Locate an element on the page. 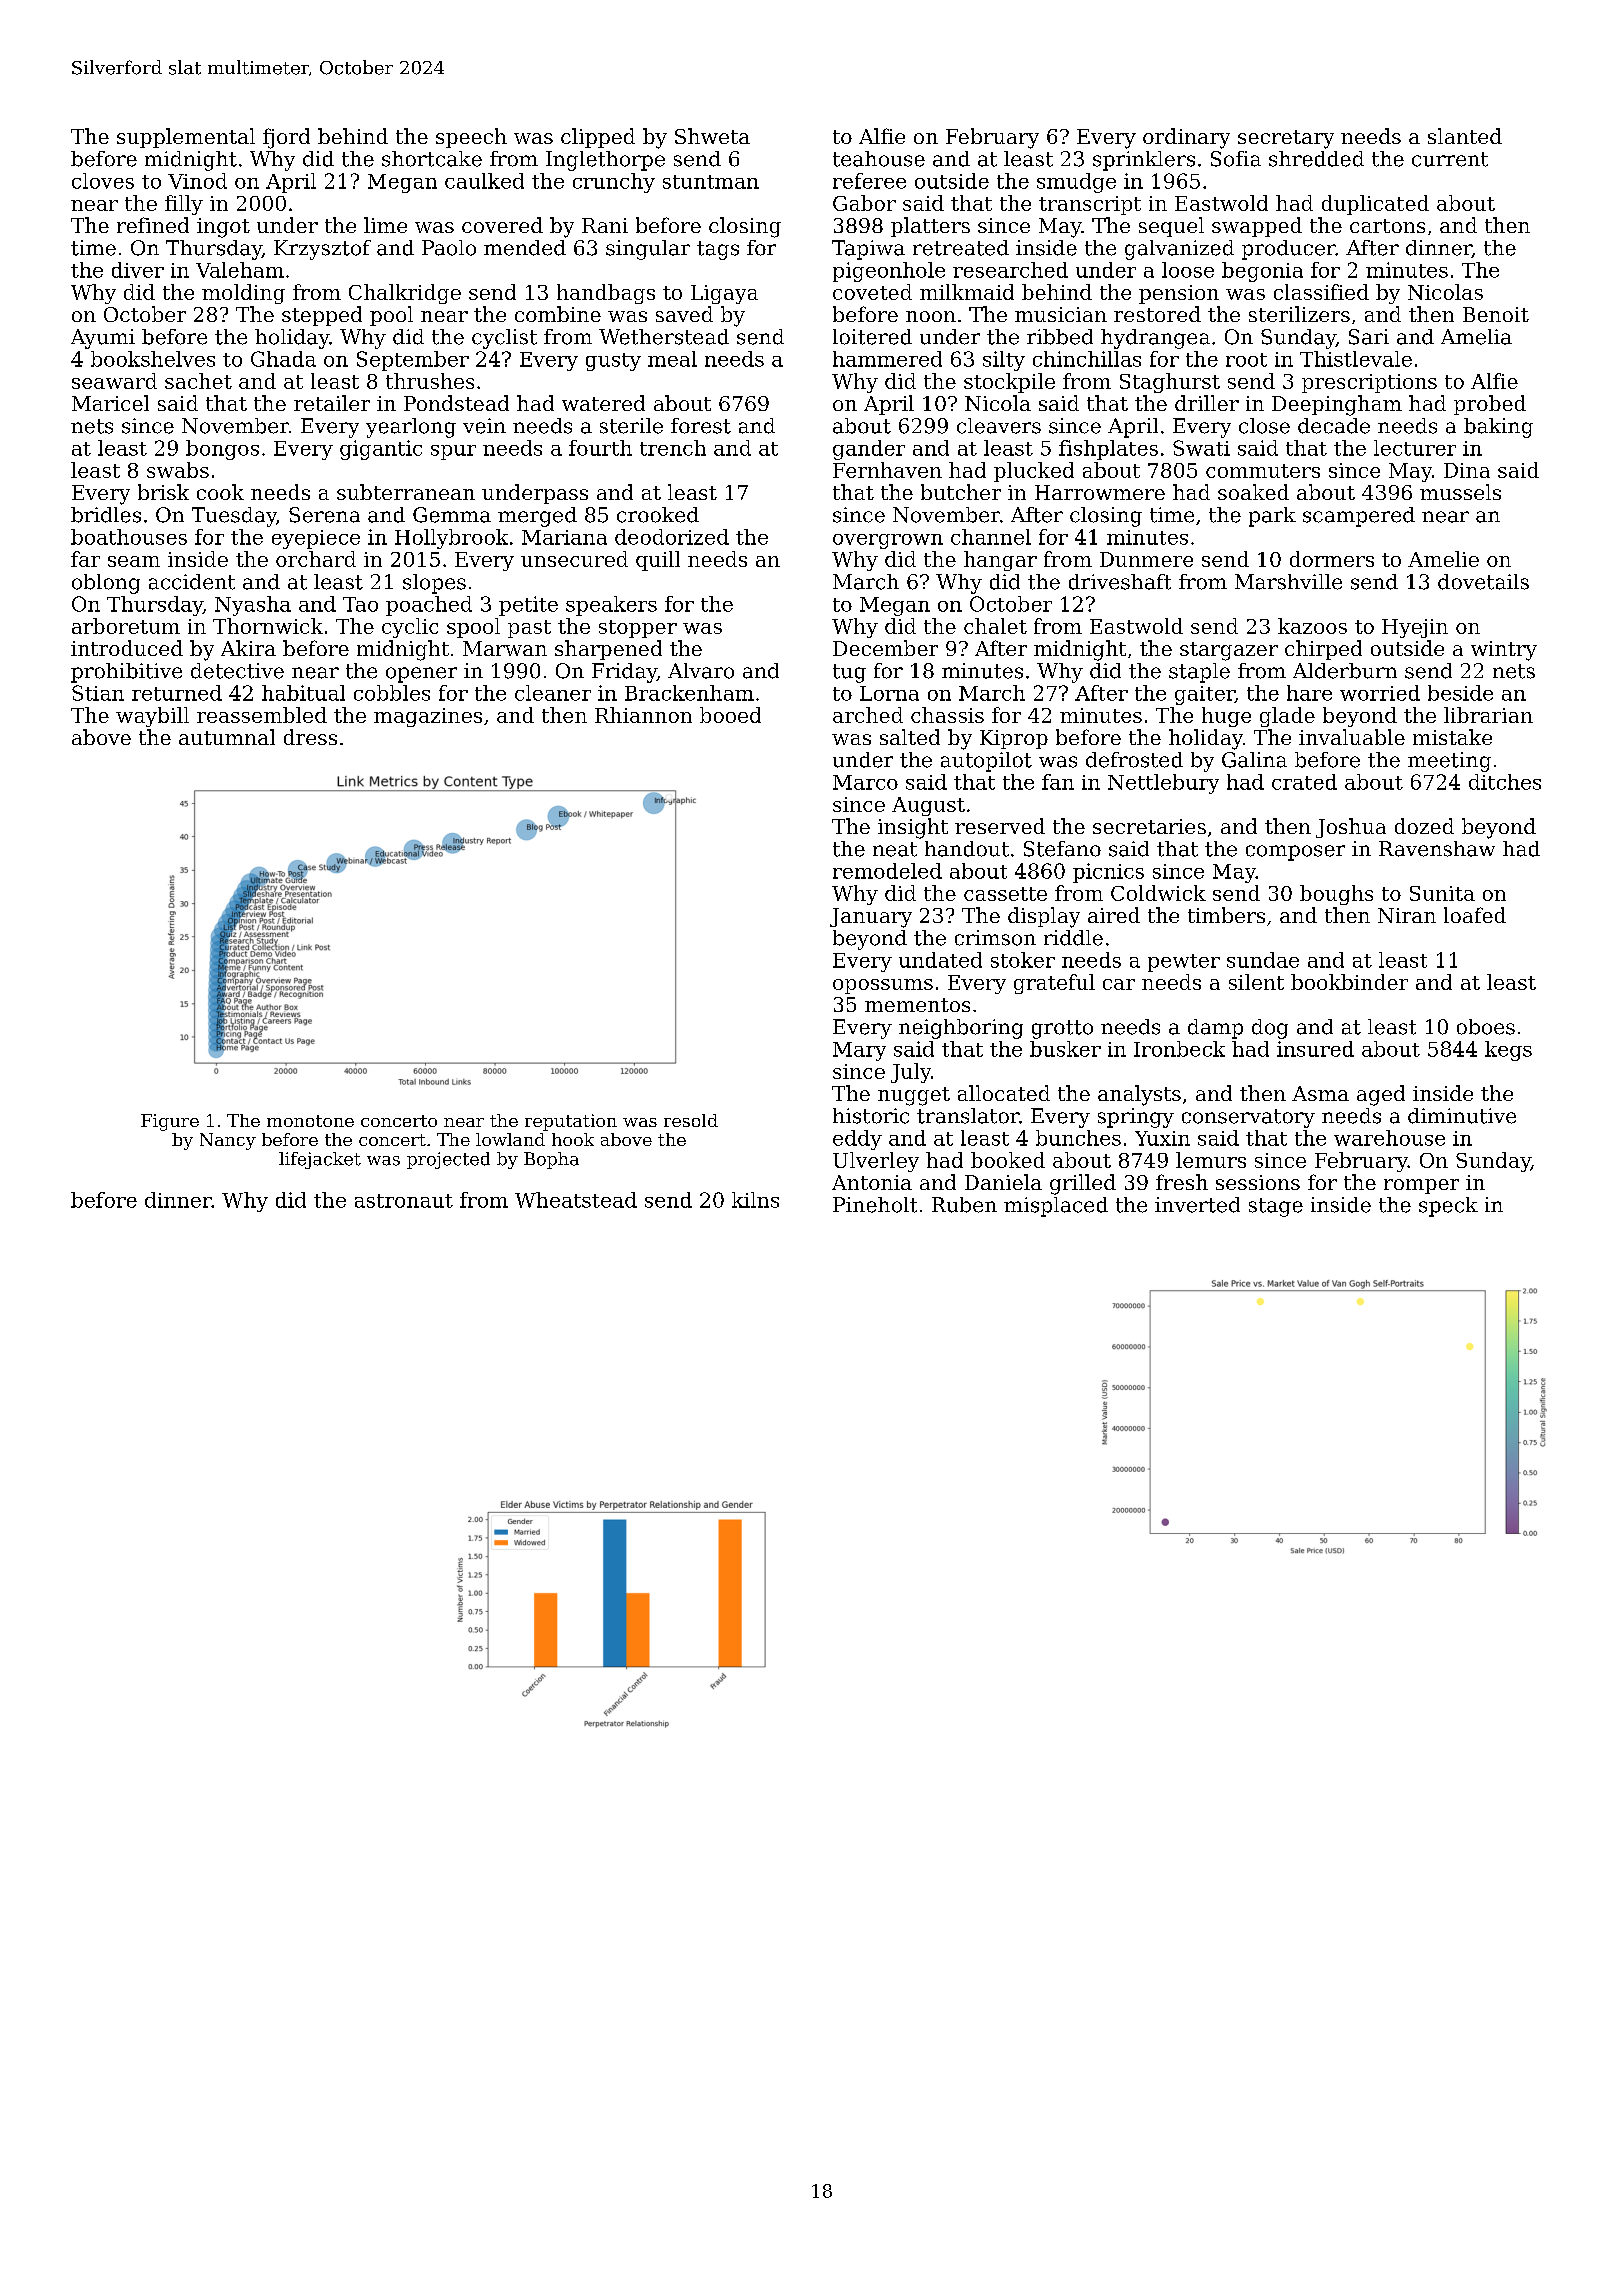 The width and height of the image is (1620, 2292). Chalkridge is located at coordinates (405, 294).
